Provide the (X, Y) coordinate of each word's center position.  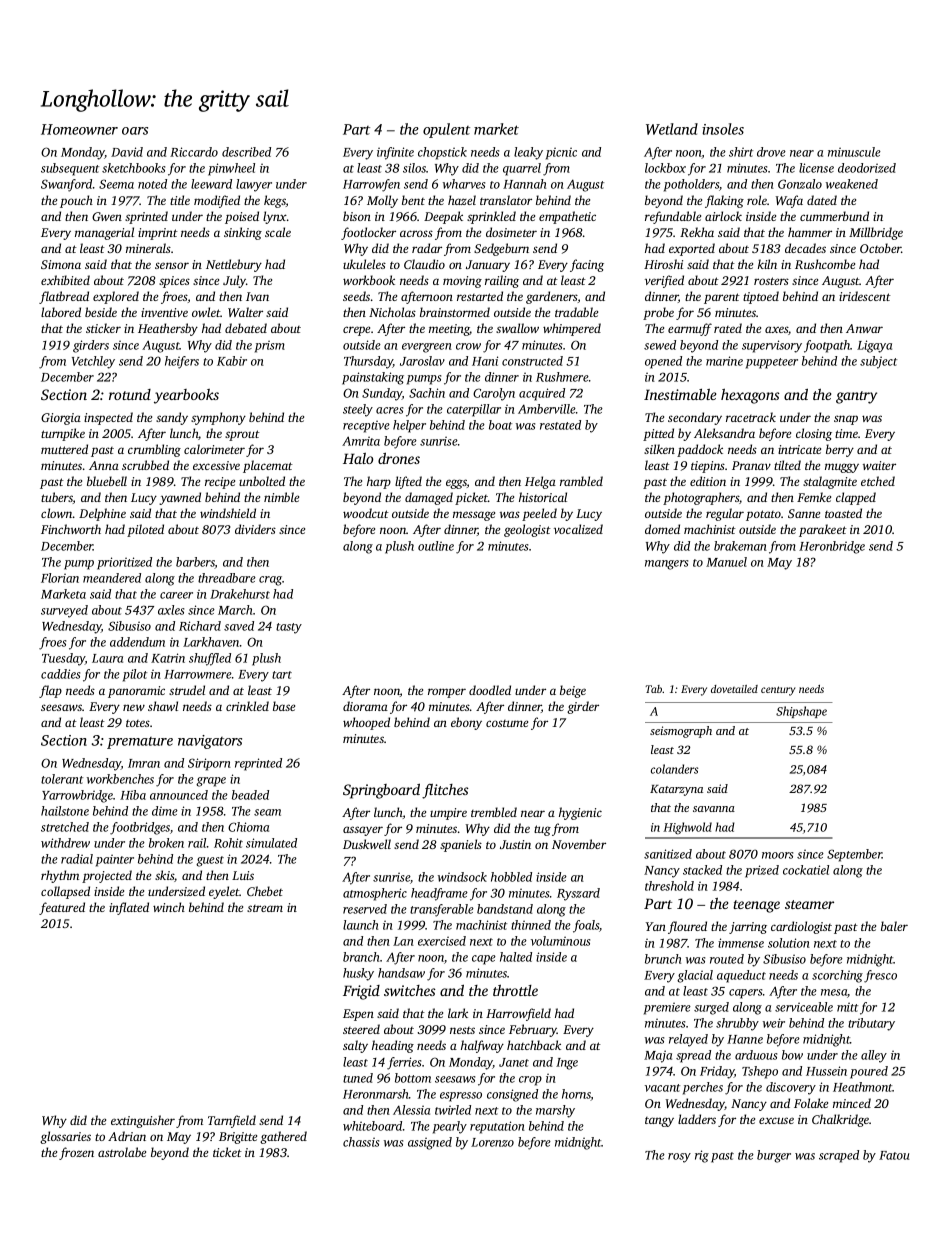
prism (270, 346)
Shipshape (801, 712)
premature (140, 743)
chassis (361, 1142)
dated (822, 200)
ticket (227, 1152)
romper (447, 693)
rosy (679, 1158)
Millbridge (876, 233)
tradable (576, 312)
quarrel (522, 169)
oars (135, 131)
